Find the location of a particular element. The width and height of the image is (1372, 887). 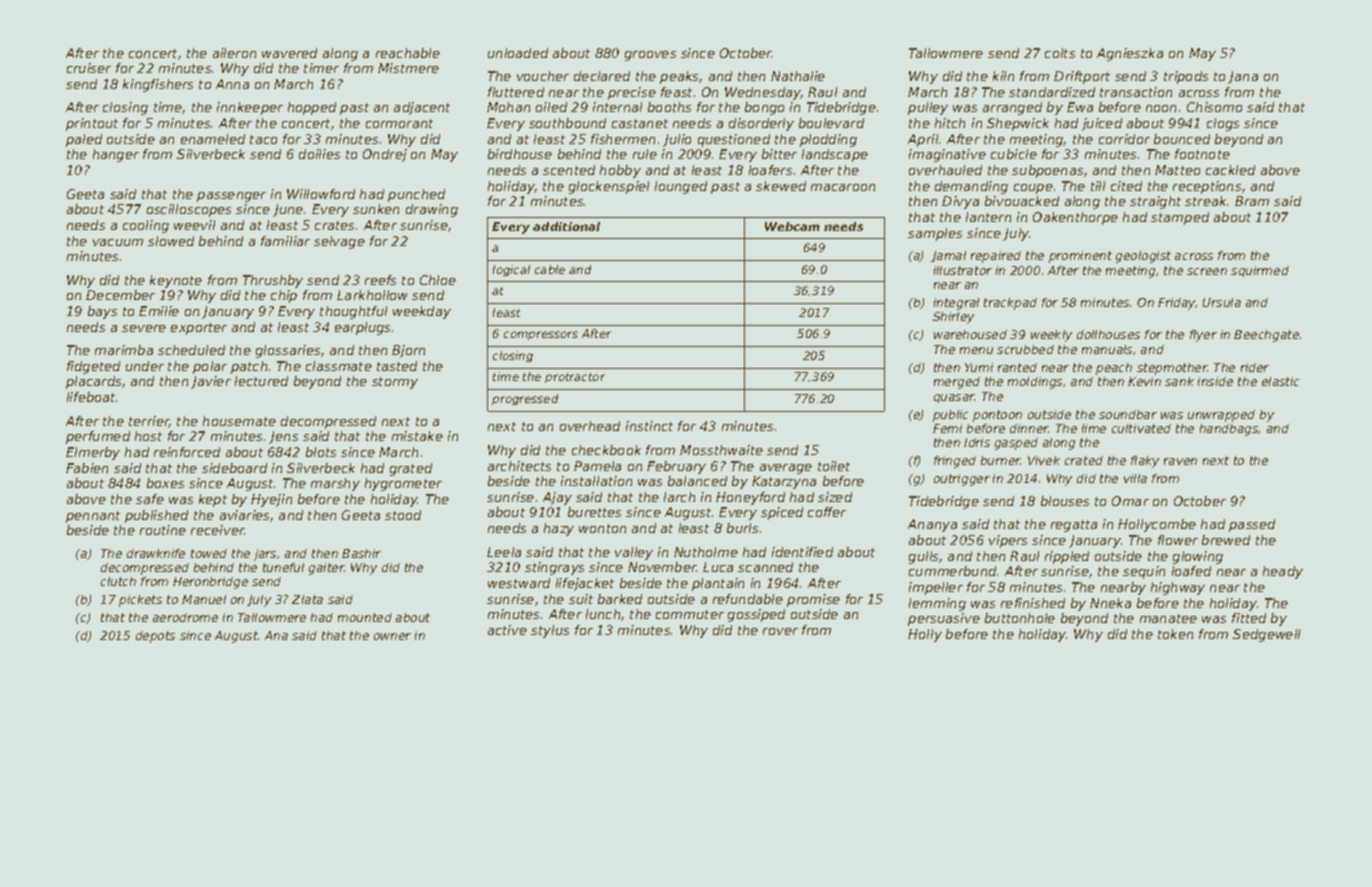

Ajay is located at coordinates (557, 498).
